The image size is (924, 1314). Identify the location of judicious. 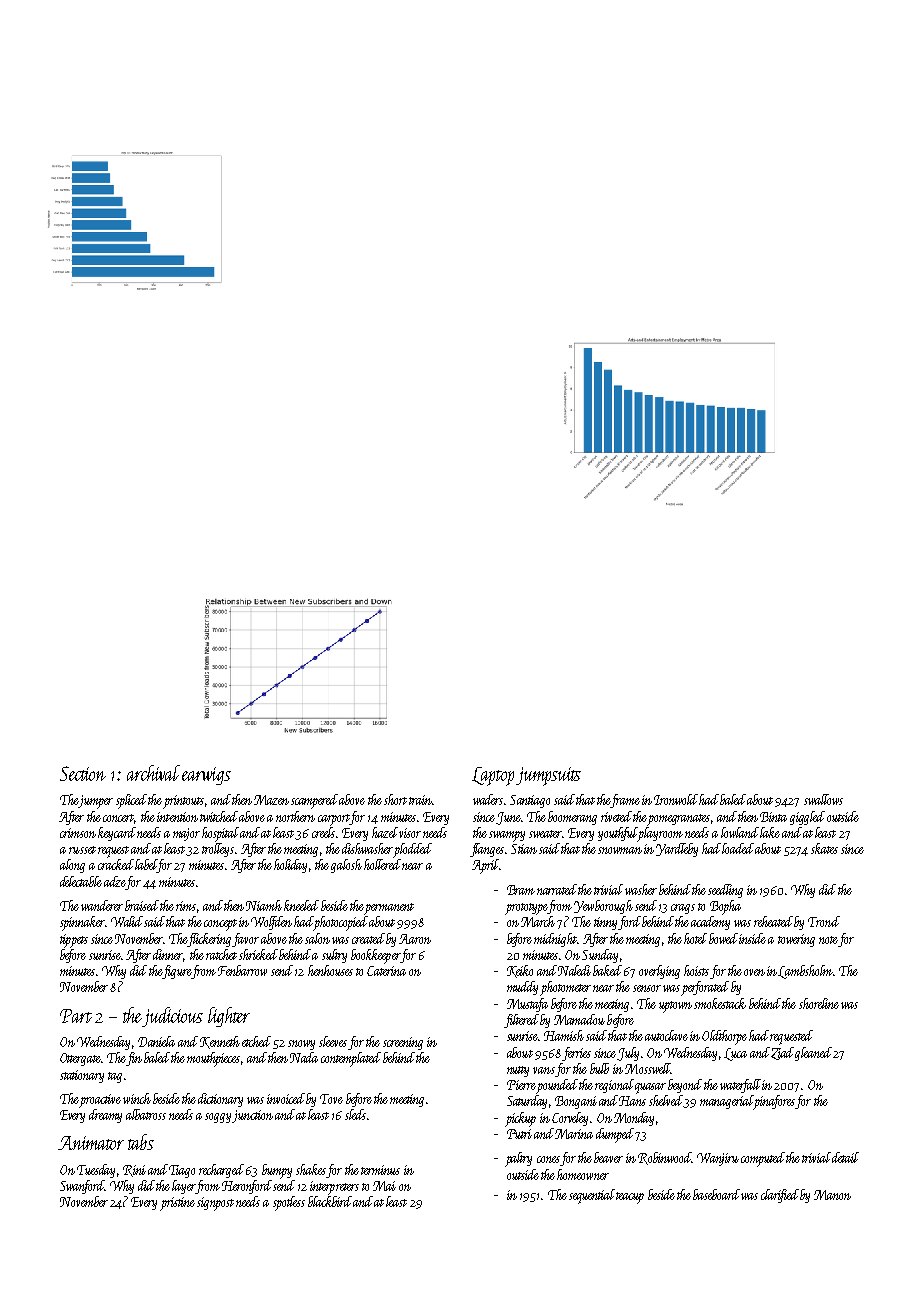
(173, 1017).
